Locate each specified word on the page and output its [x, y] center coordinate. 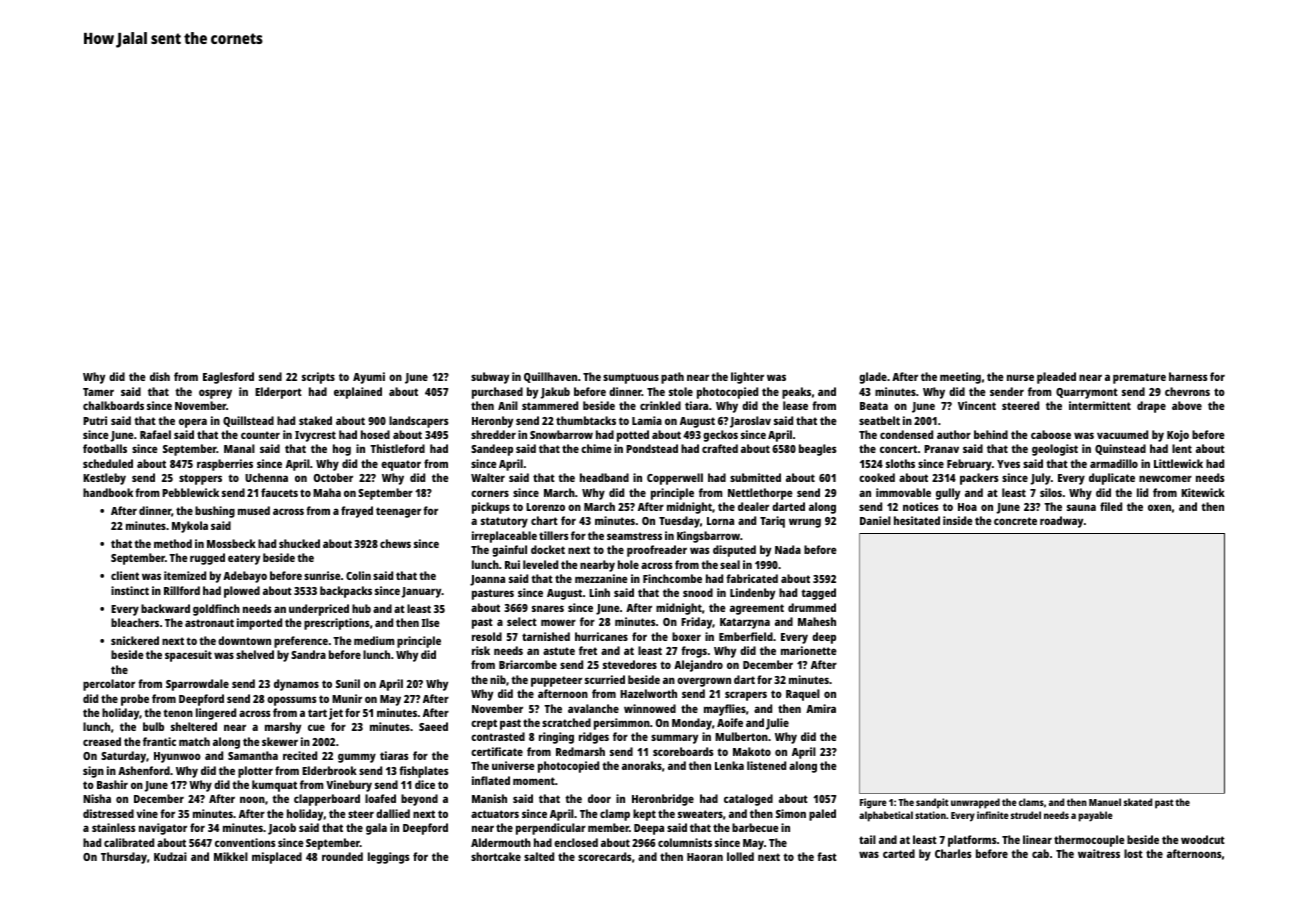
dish [160, 376]
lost [1133, 853]
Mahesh [817, 621]
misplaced [277, 858]
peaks [796, 393]
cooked [877, 477]
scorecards [604, 856]
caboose [1051, 434]
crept [484, 724]
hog [342, 450]
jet [336, 714]
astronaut [209, 623]
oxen [1159, 507]
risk [481, 650]
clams [1031, 802]
